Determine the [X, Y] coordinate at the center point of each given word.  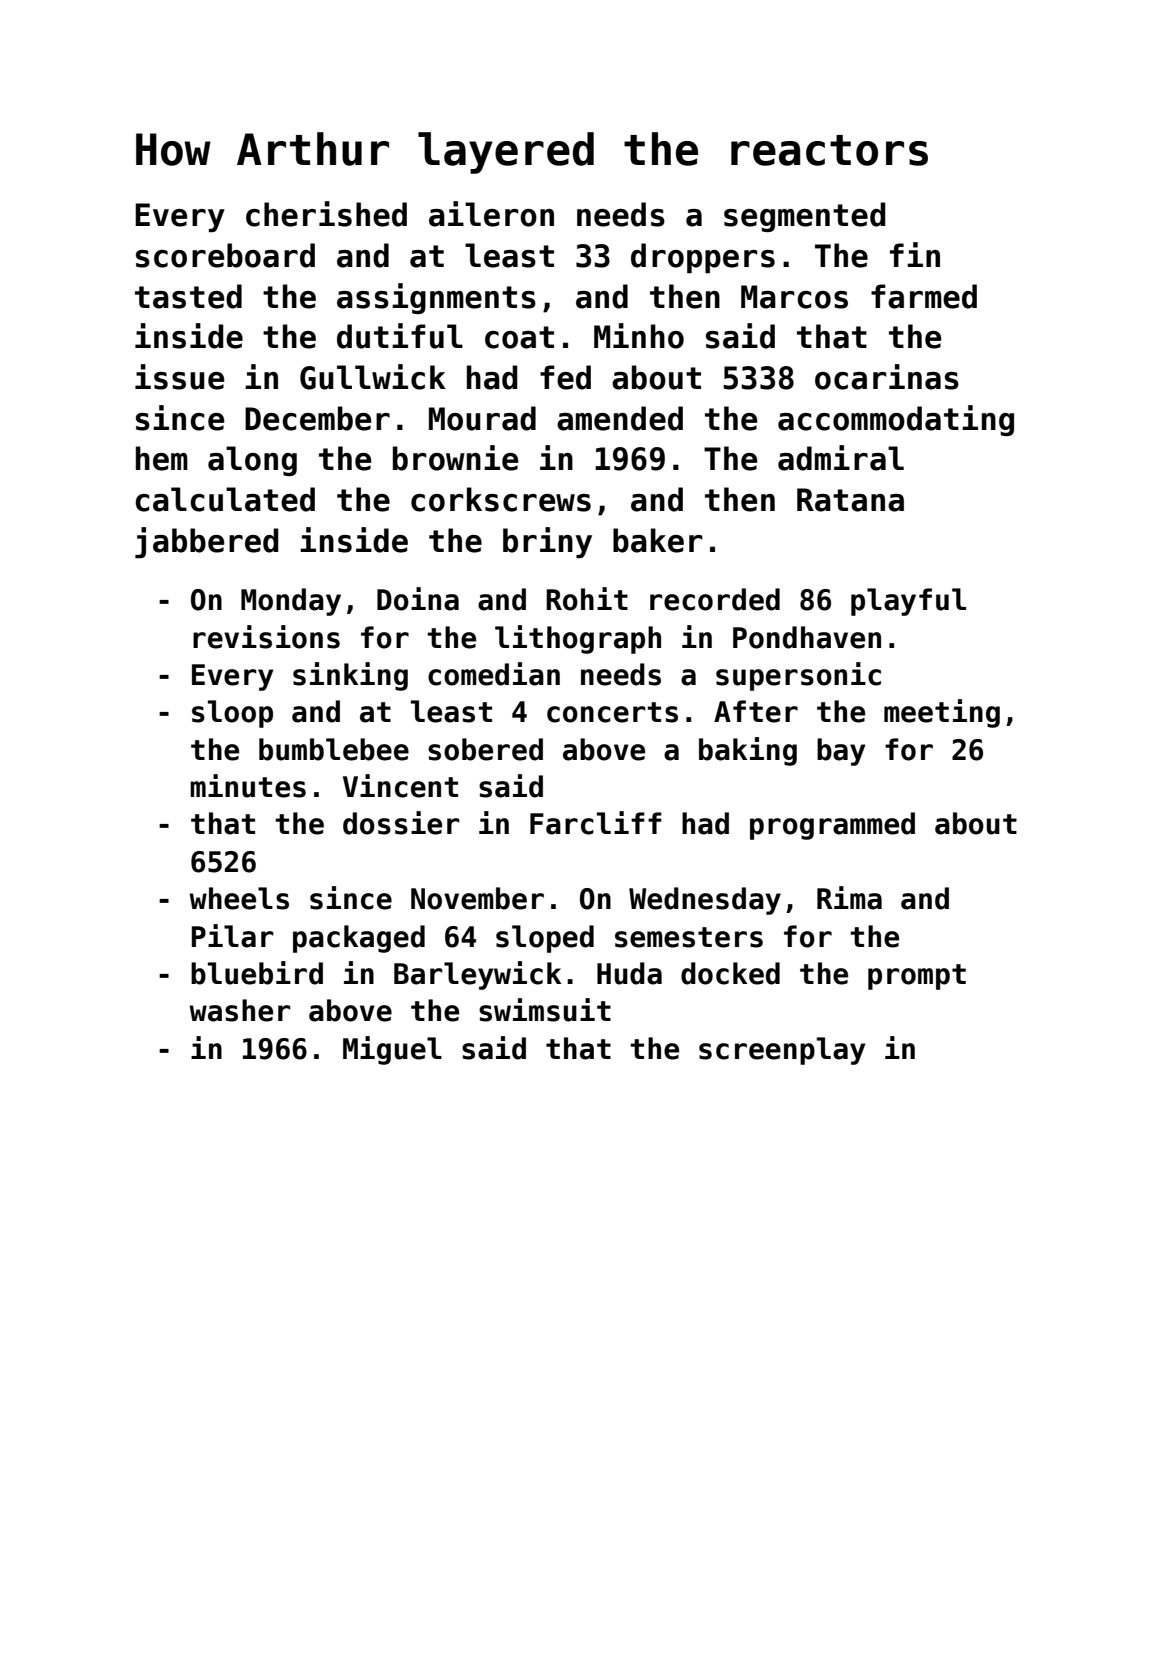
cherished [326, 214]
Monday [291, 602]
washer [239, 1010]
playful [908, 602]
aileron [491, 214]
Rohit [587, 599]
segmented [805, 217]
